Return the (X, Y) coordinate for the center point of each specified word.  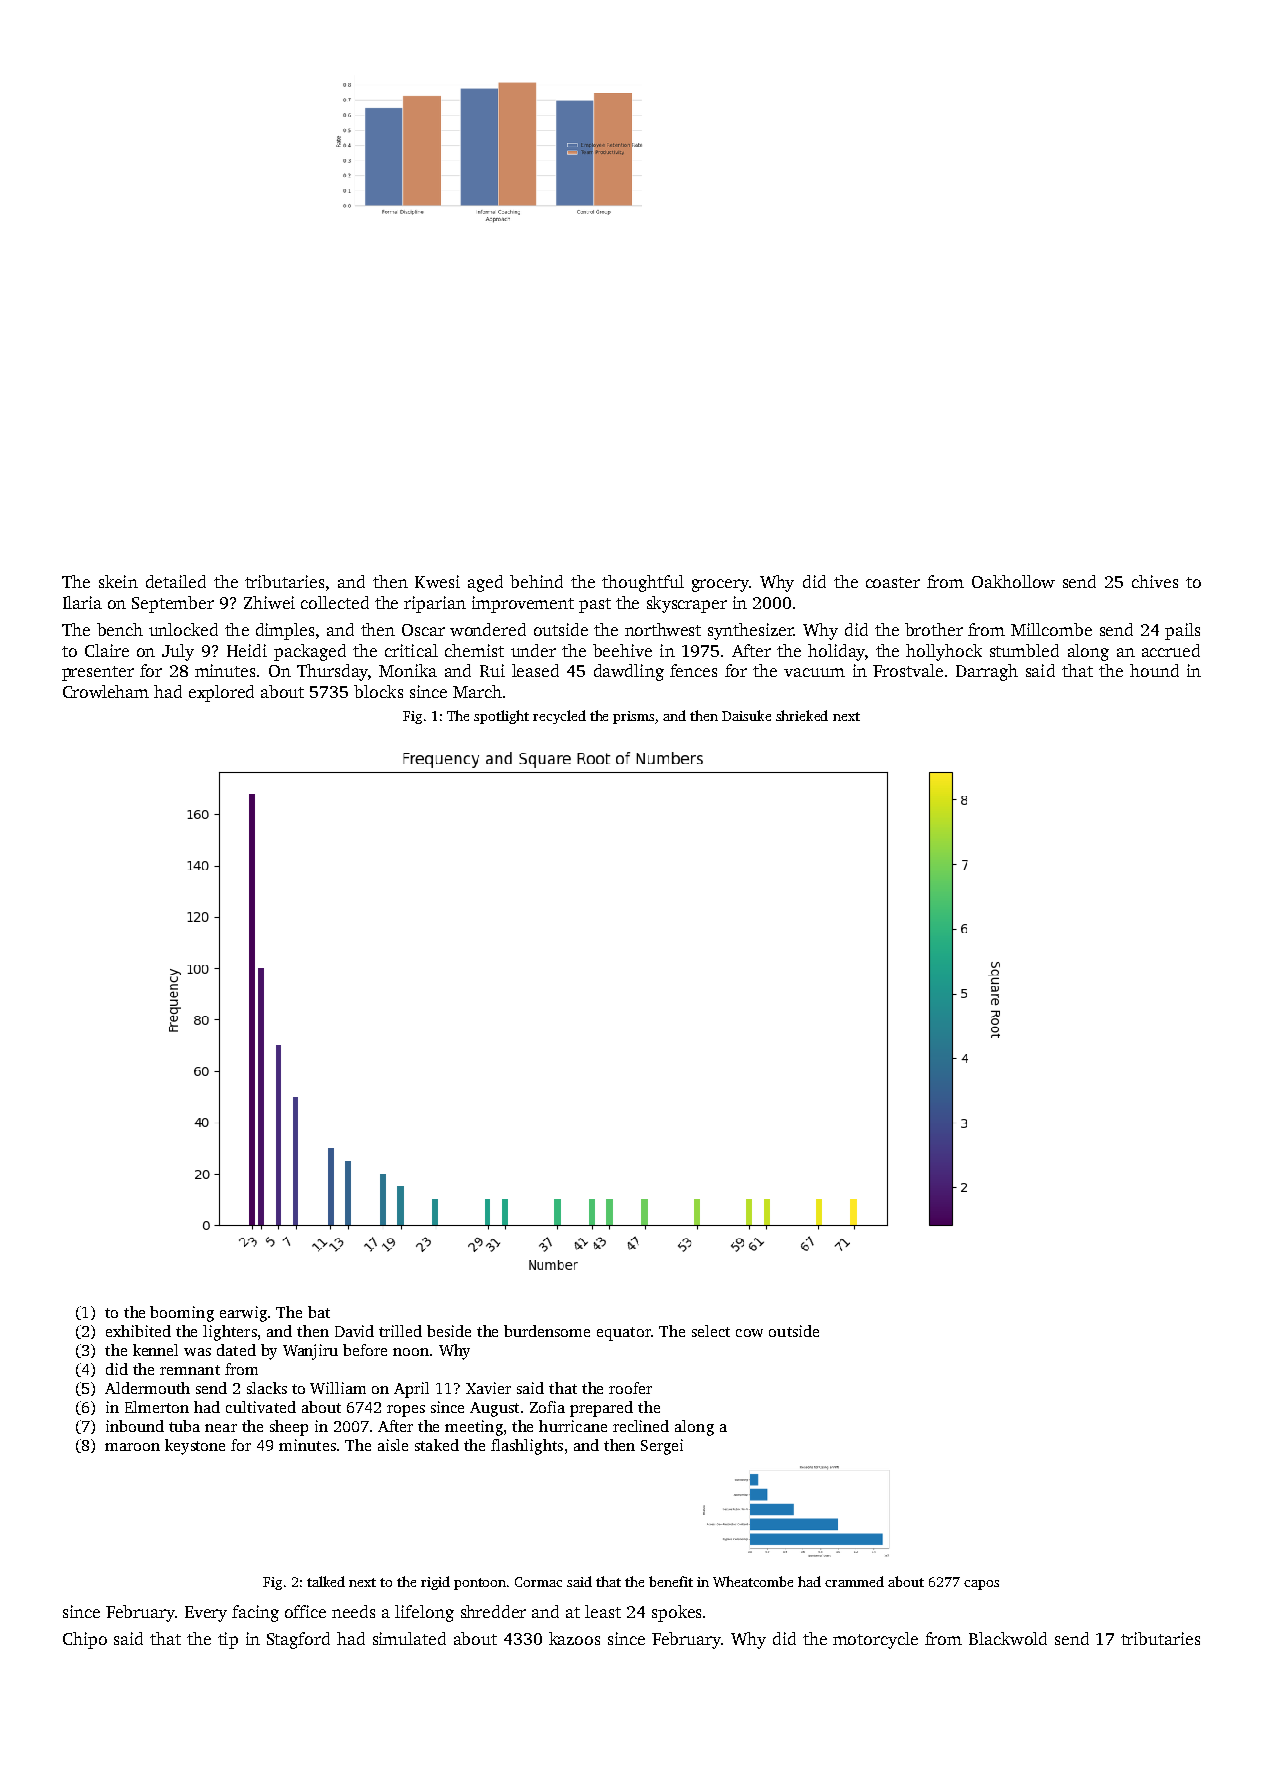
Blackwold (1008, 1638)
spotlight (501, 717)
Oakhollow (1013, 581)
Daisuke (746, 715)
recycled (559, 717)
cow (749, 1333)
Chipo (85, 1640)
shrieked (802, 715)
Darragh (987, 672)
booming (182, 1314)
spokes (676, 1613)
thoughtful (643, 583)
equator (624, 1334)
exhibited (138, 1331)
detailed (176, 581)
